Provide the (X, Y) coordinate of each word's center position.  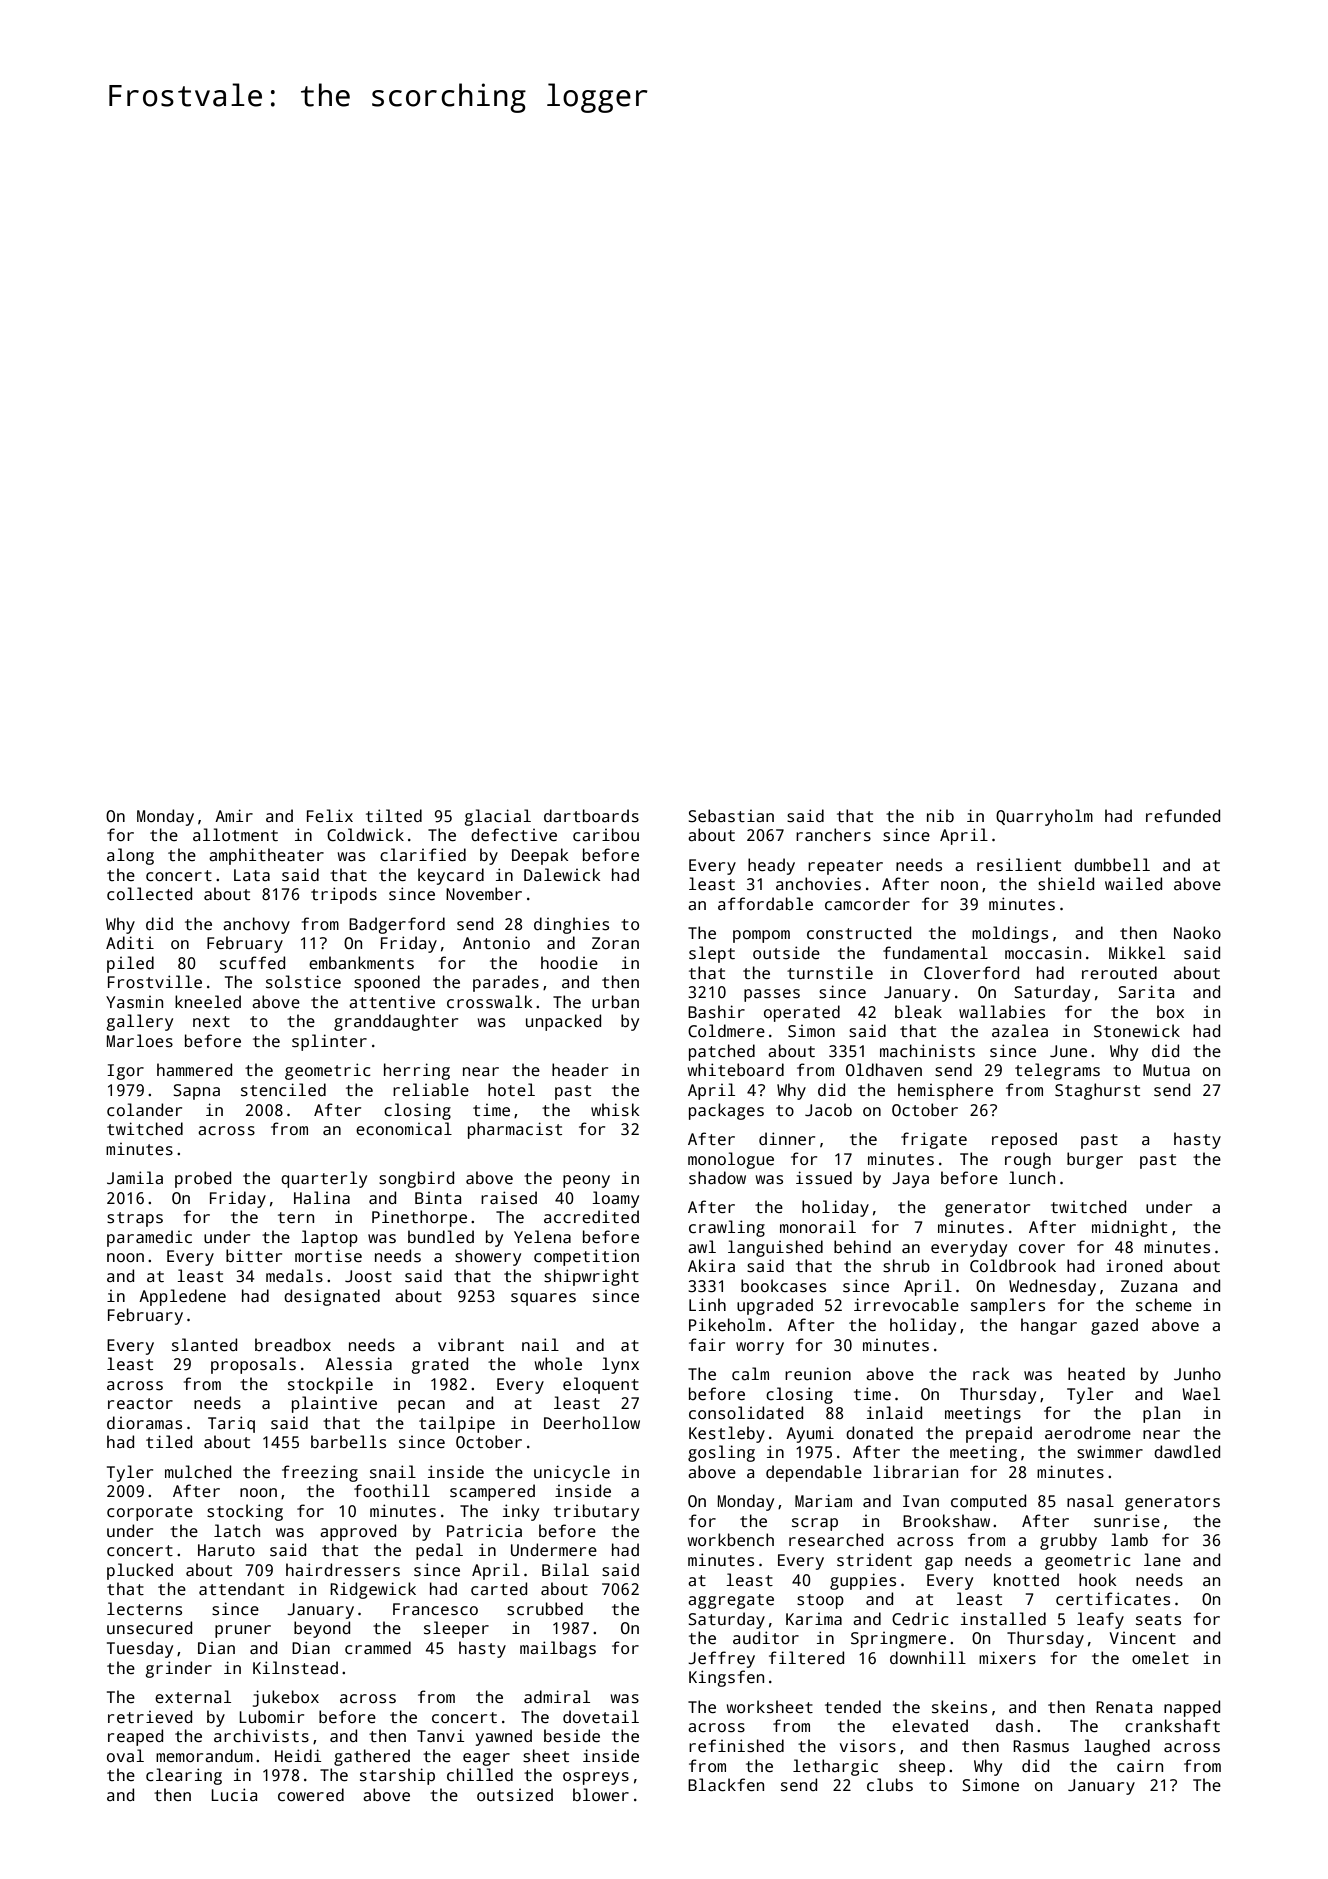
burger (1095, 1160)
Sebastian (731, 816)
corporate (150, 1513)
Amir (234, 815)
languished (775, 1248)
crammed (378, 1648)
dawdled (1187, 1452)
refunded (1183, 815)
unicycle (572, 1473)
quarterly (324, 1179)
